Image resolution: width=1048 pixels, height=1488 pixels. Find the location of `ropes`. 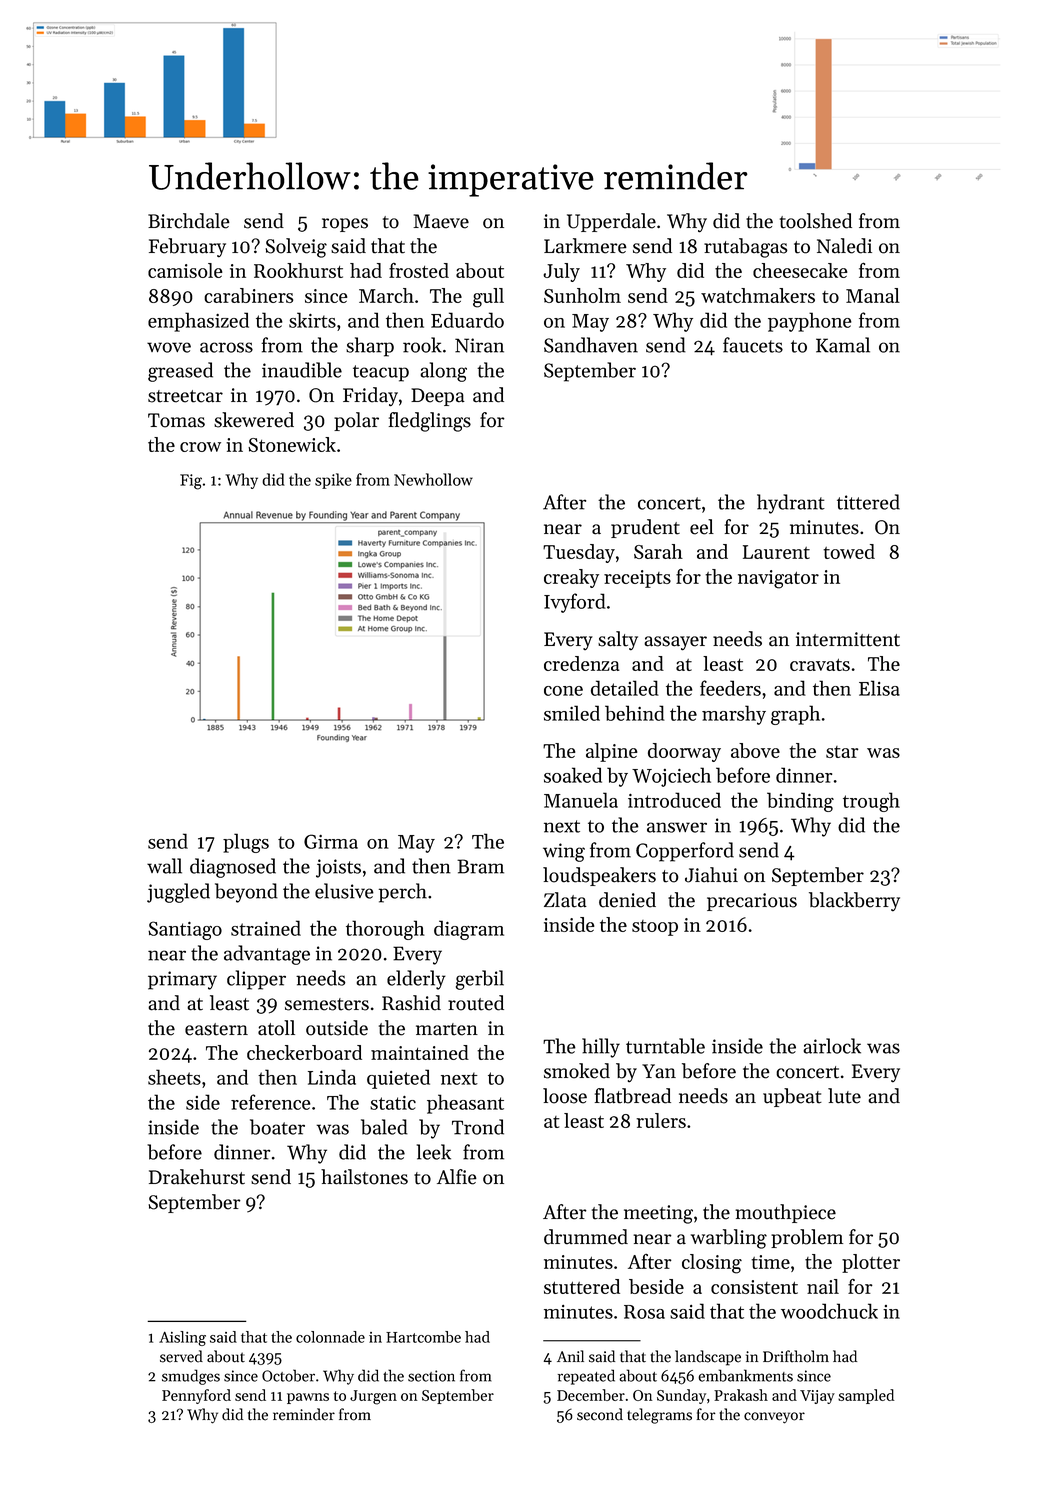

ropes is located at coordinates (345, 225).
